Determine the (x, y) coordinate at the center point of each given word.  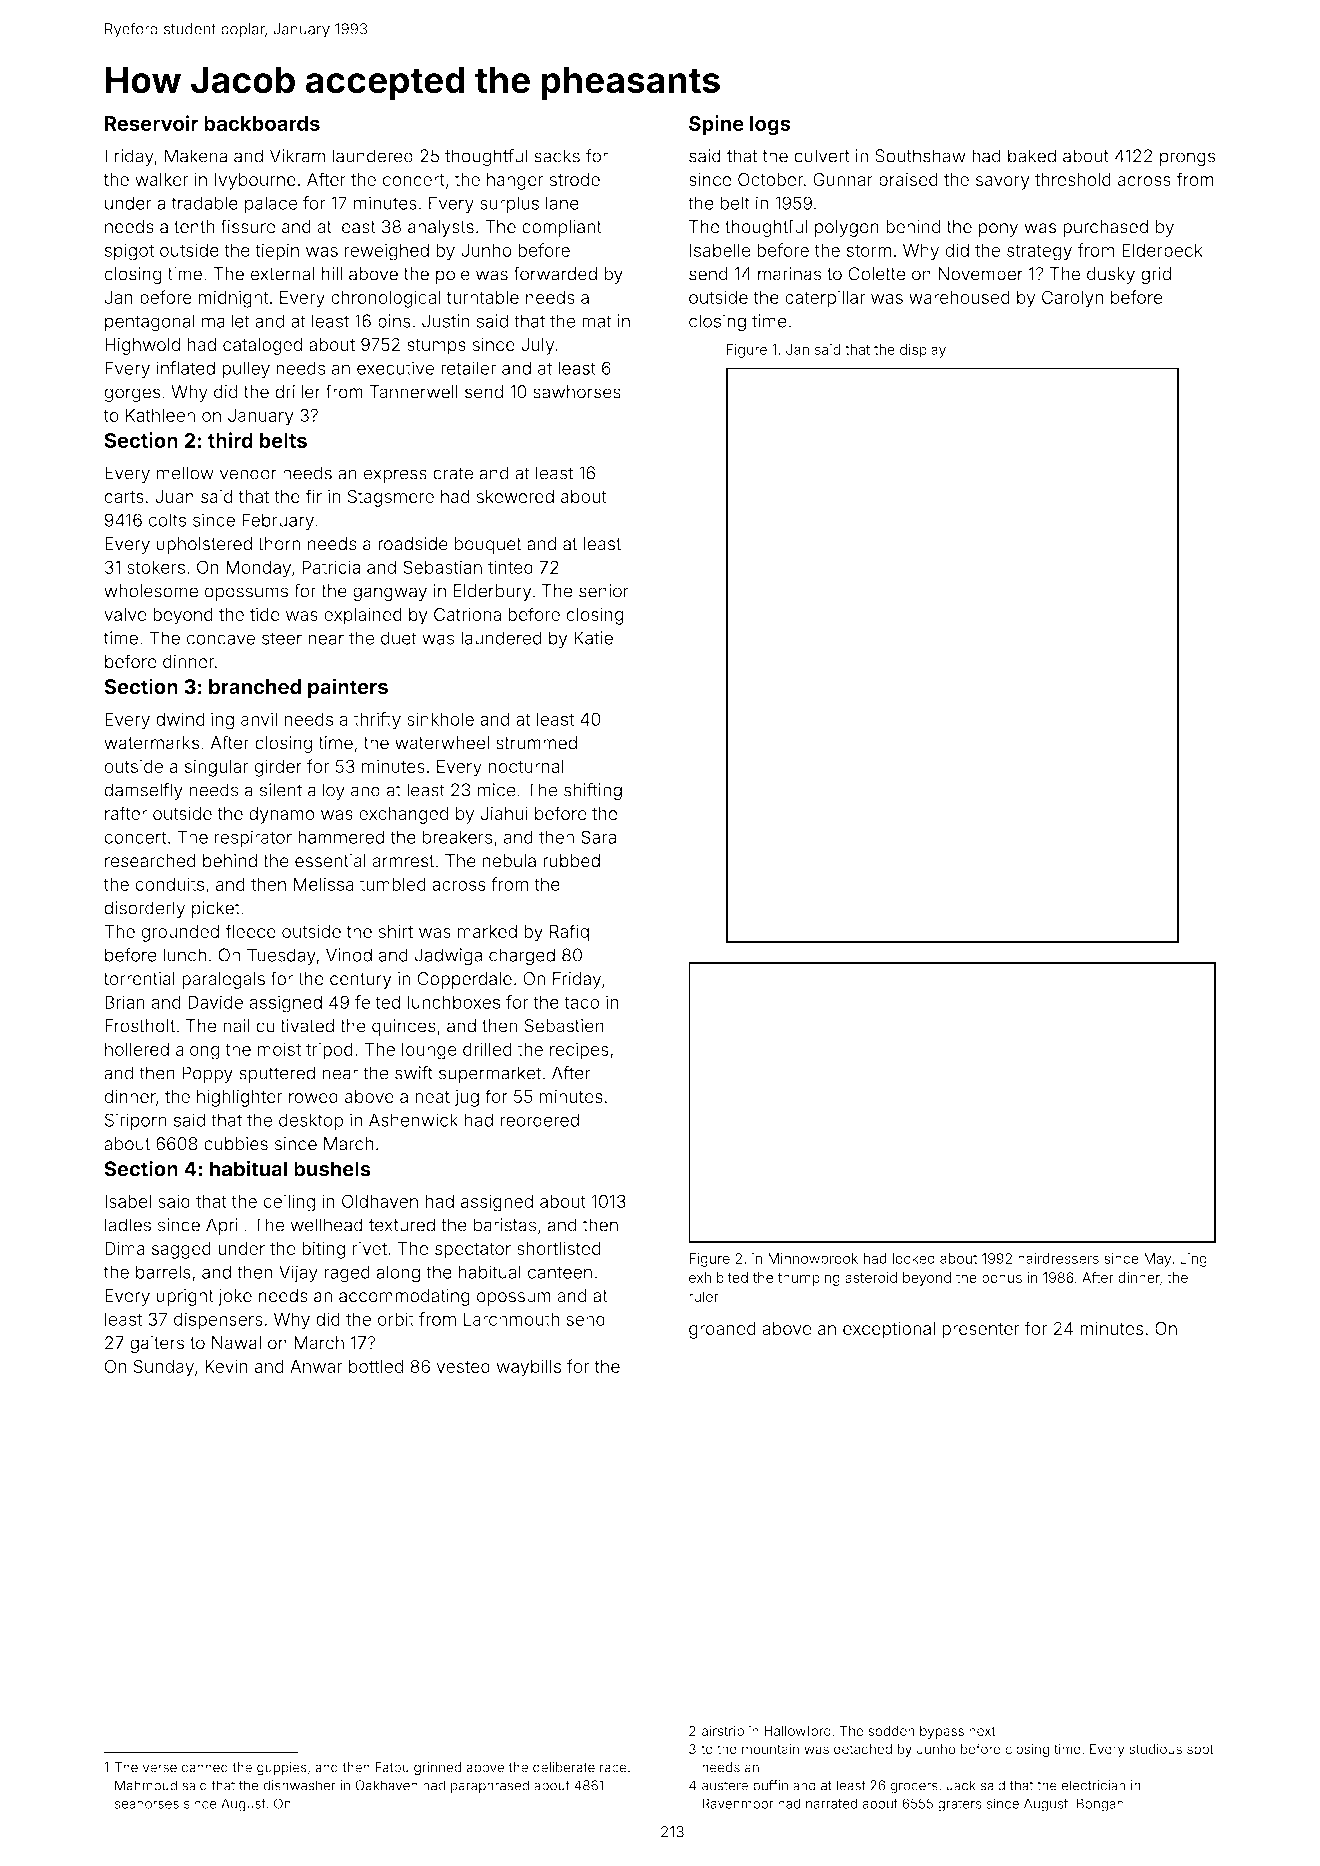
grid (1156, 275)
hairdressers (1058, 1258)
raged (347, 1274)
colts (167, 520)
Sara (598, 837)
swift (414, 1073)
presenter (981, 1331)
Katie (593, 638)
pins (394, 322)
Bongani (1102, 1805)
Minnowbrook (813, 1258)
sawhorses (577, 392)
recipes (579, 1051)
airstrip (723, 1732)
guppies (282, 1768)
